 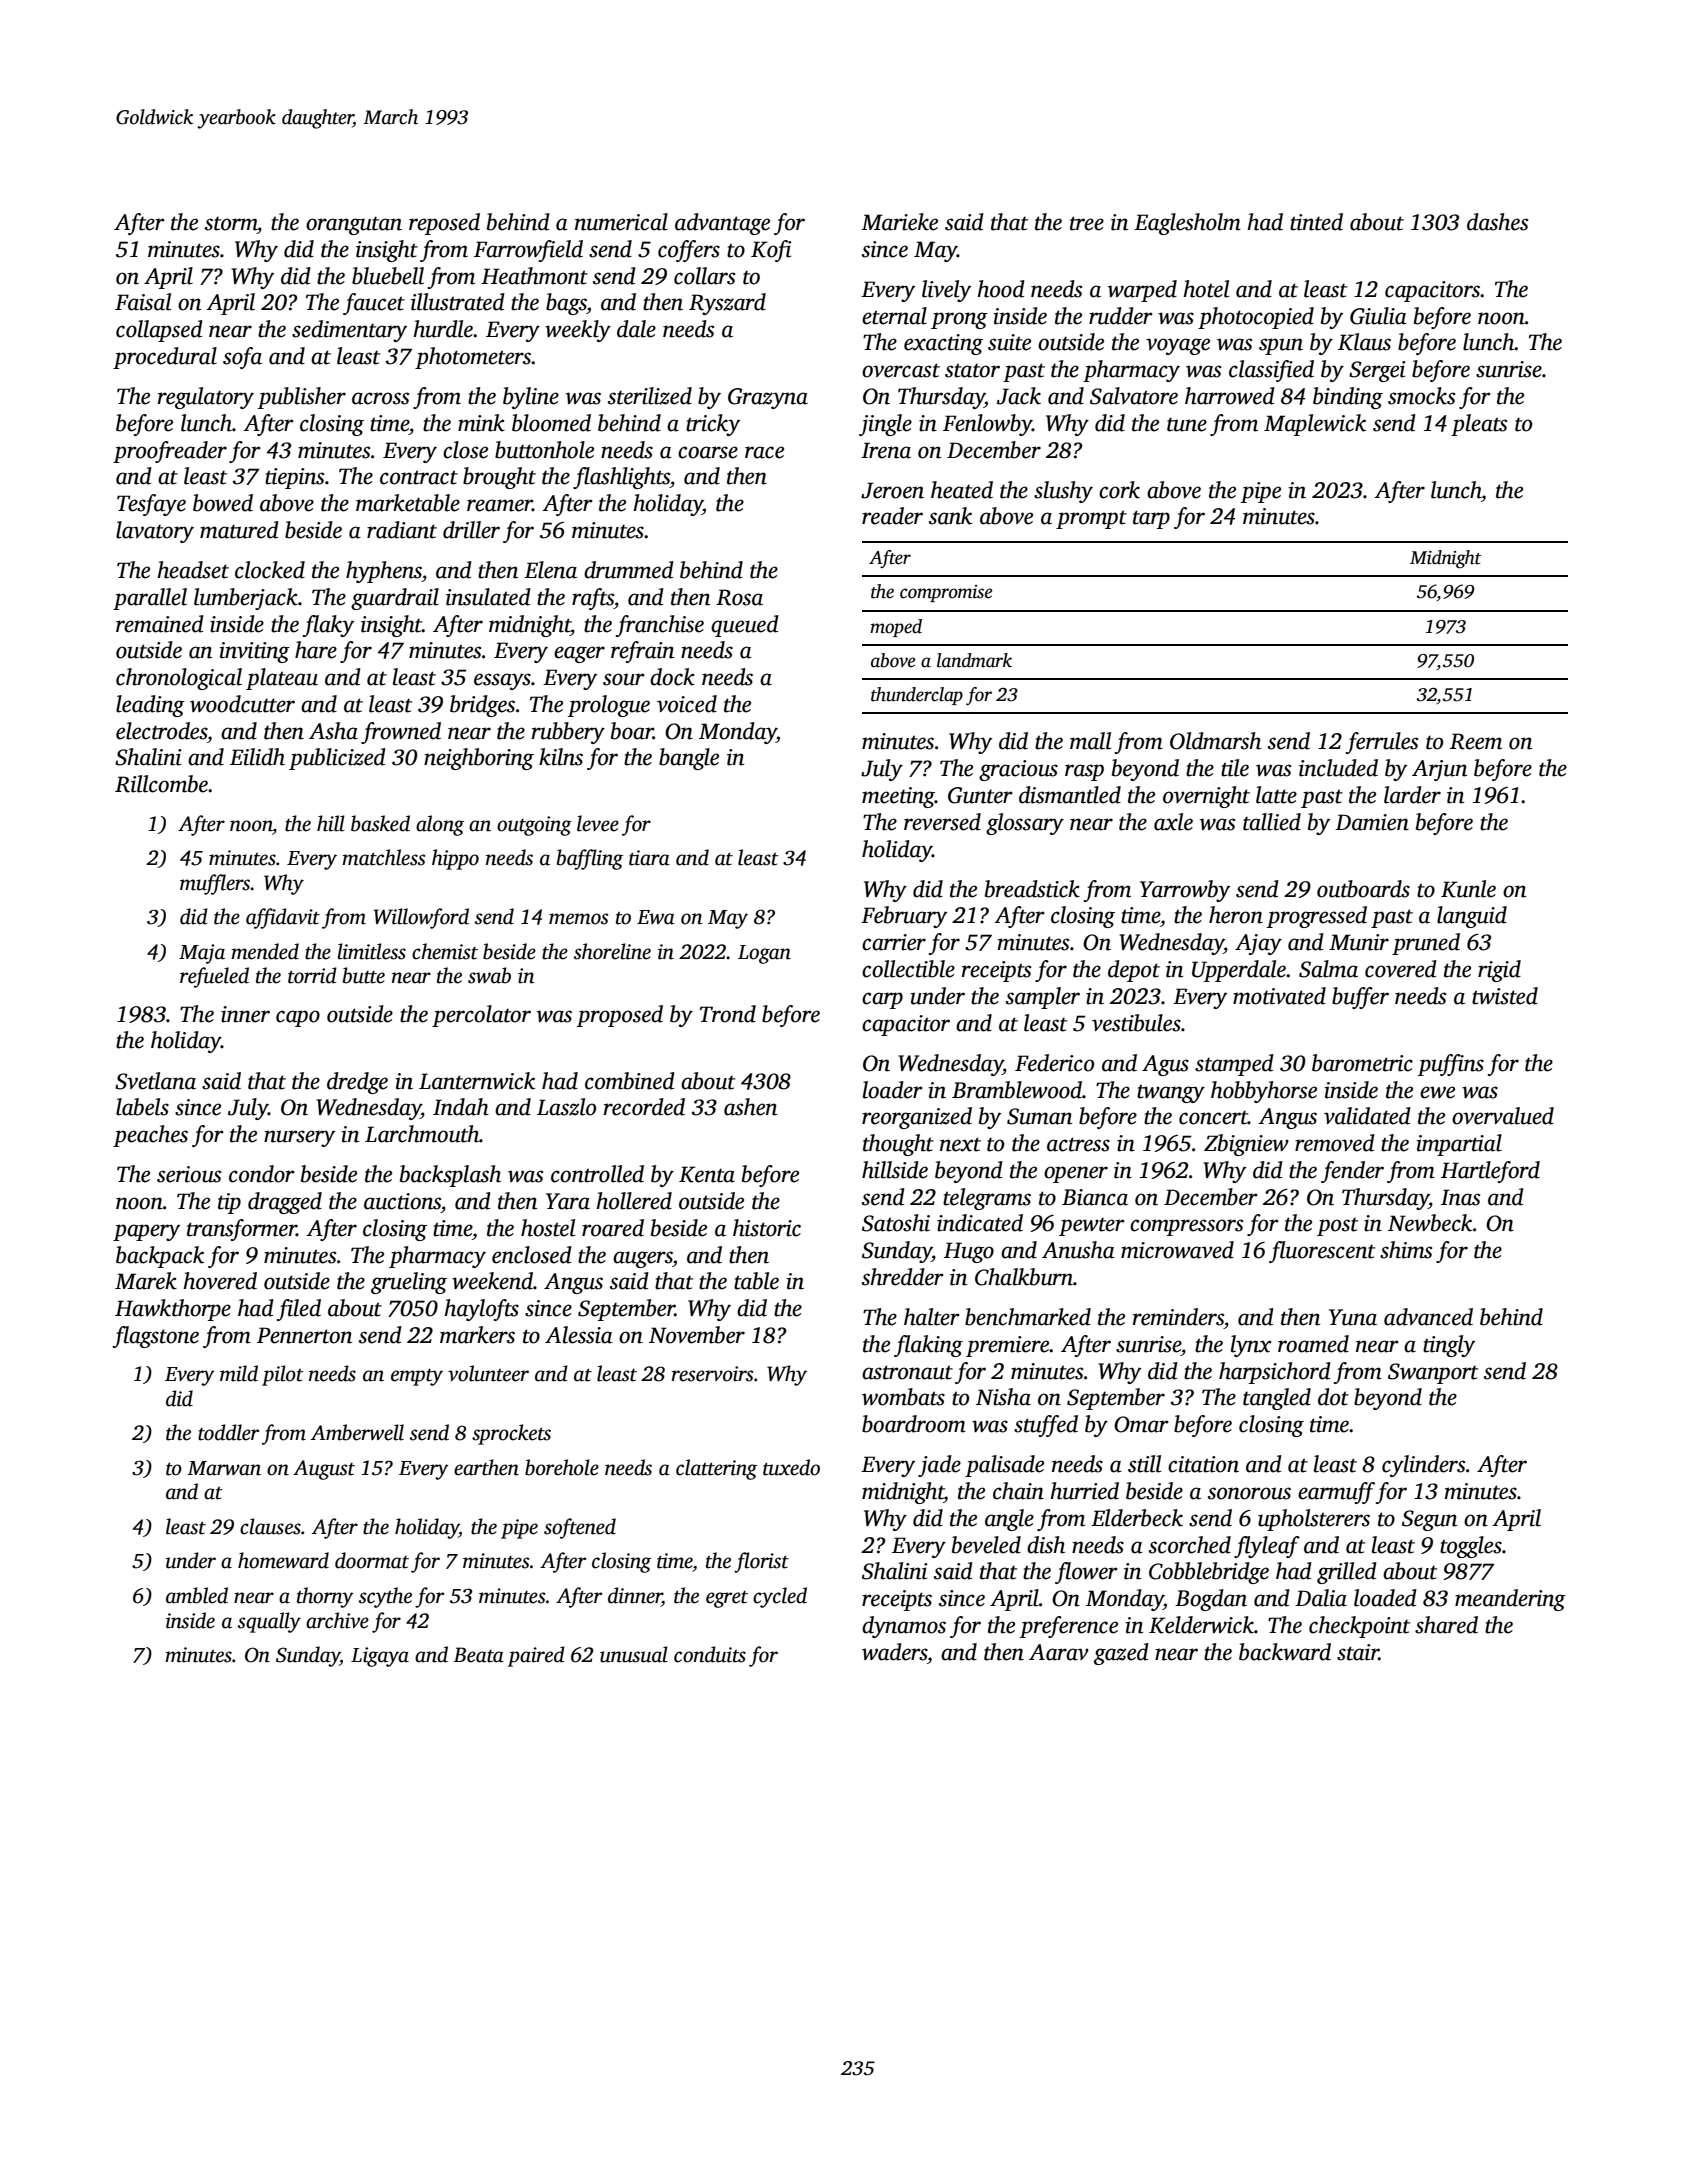 I want to click on refueled, so click(x=214, y=977).
